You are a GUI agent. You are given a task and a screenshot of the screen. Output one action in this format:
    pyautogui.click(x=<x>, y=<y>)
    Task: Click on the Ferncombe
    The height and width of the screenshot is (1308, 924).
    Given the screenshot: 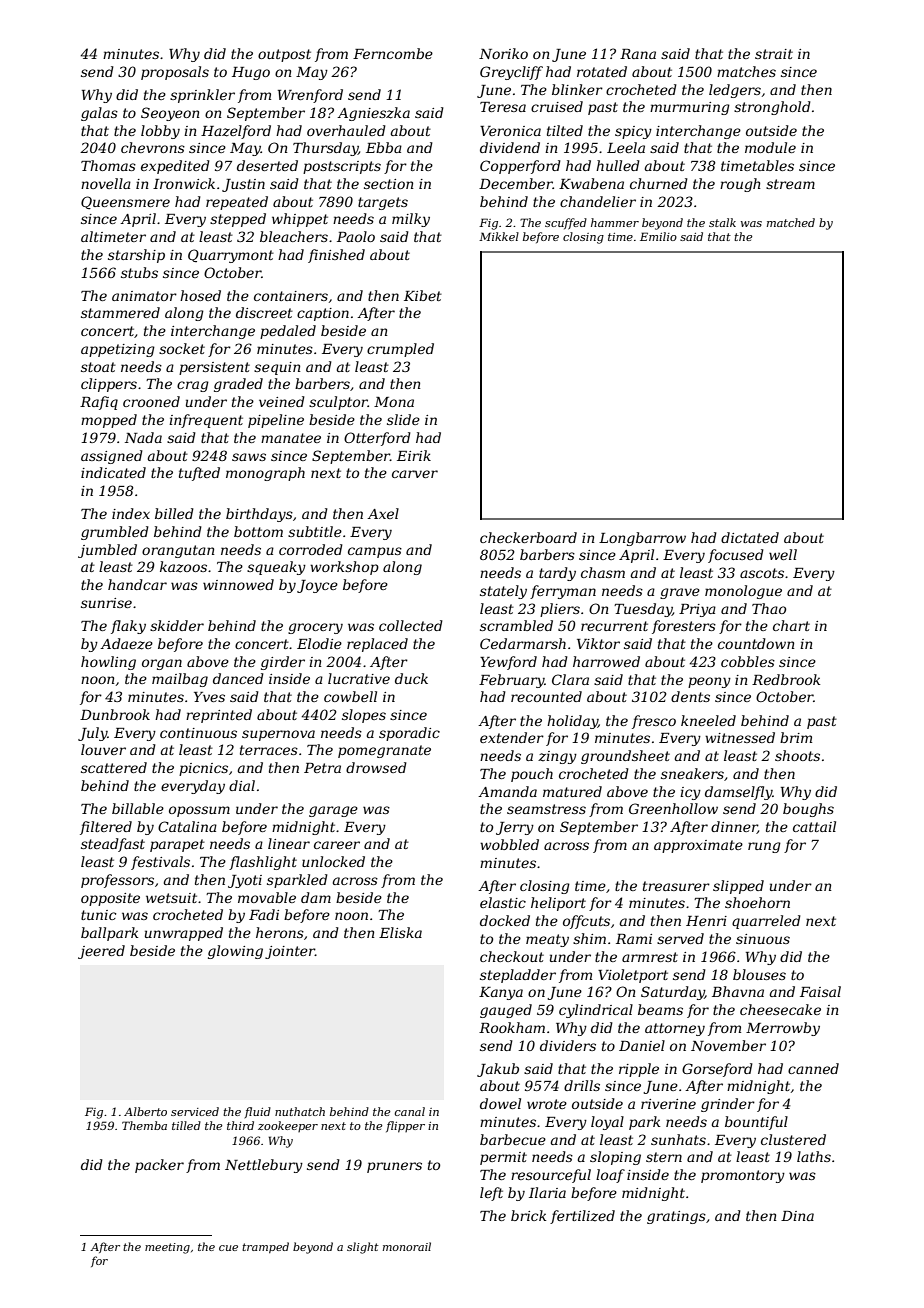 What is the action you would take?
    pyautogui.click(x=393, y=53)
